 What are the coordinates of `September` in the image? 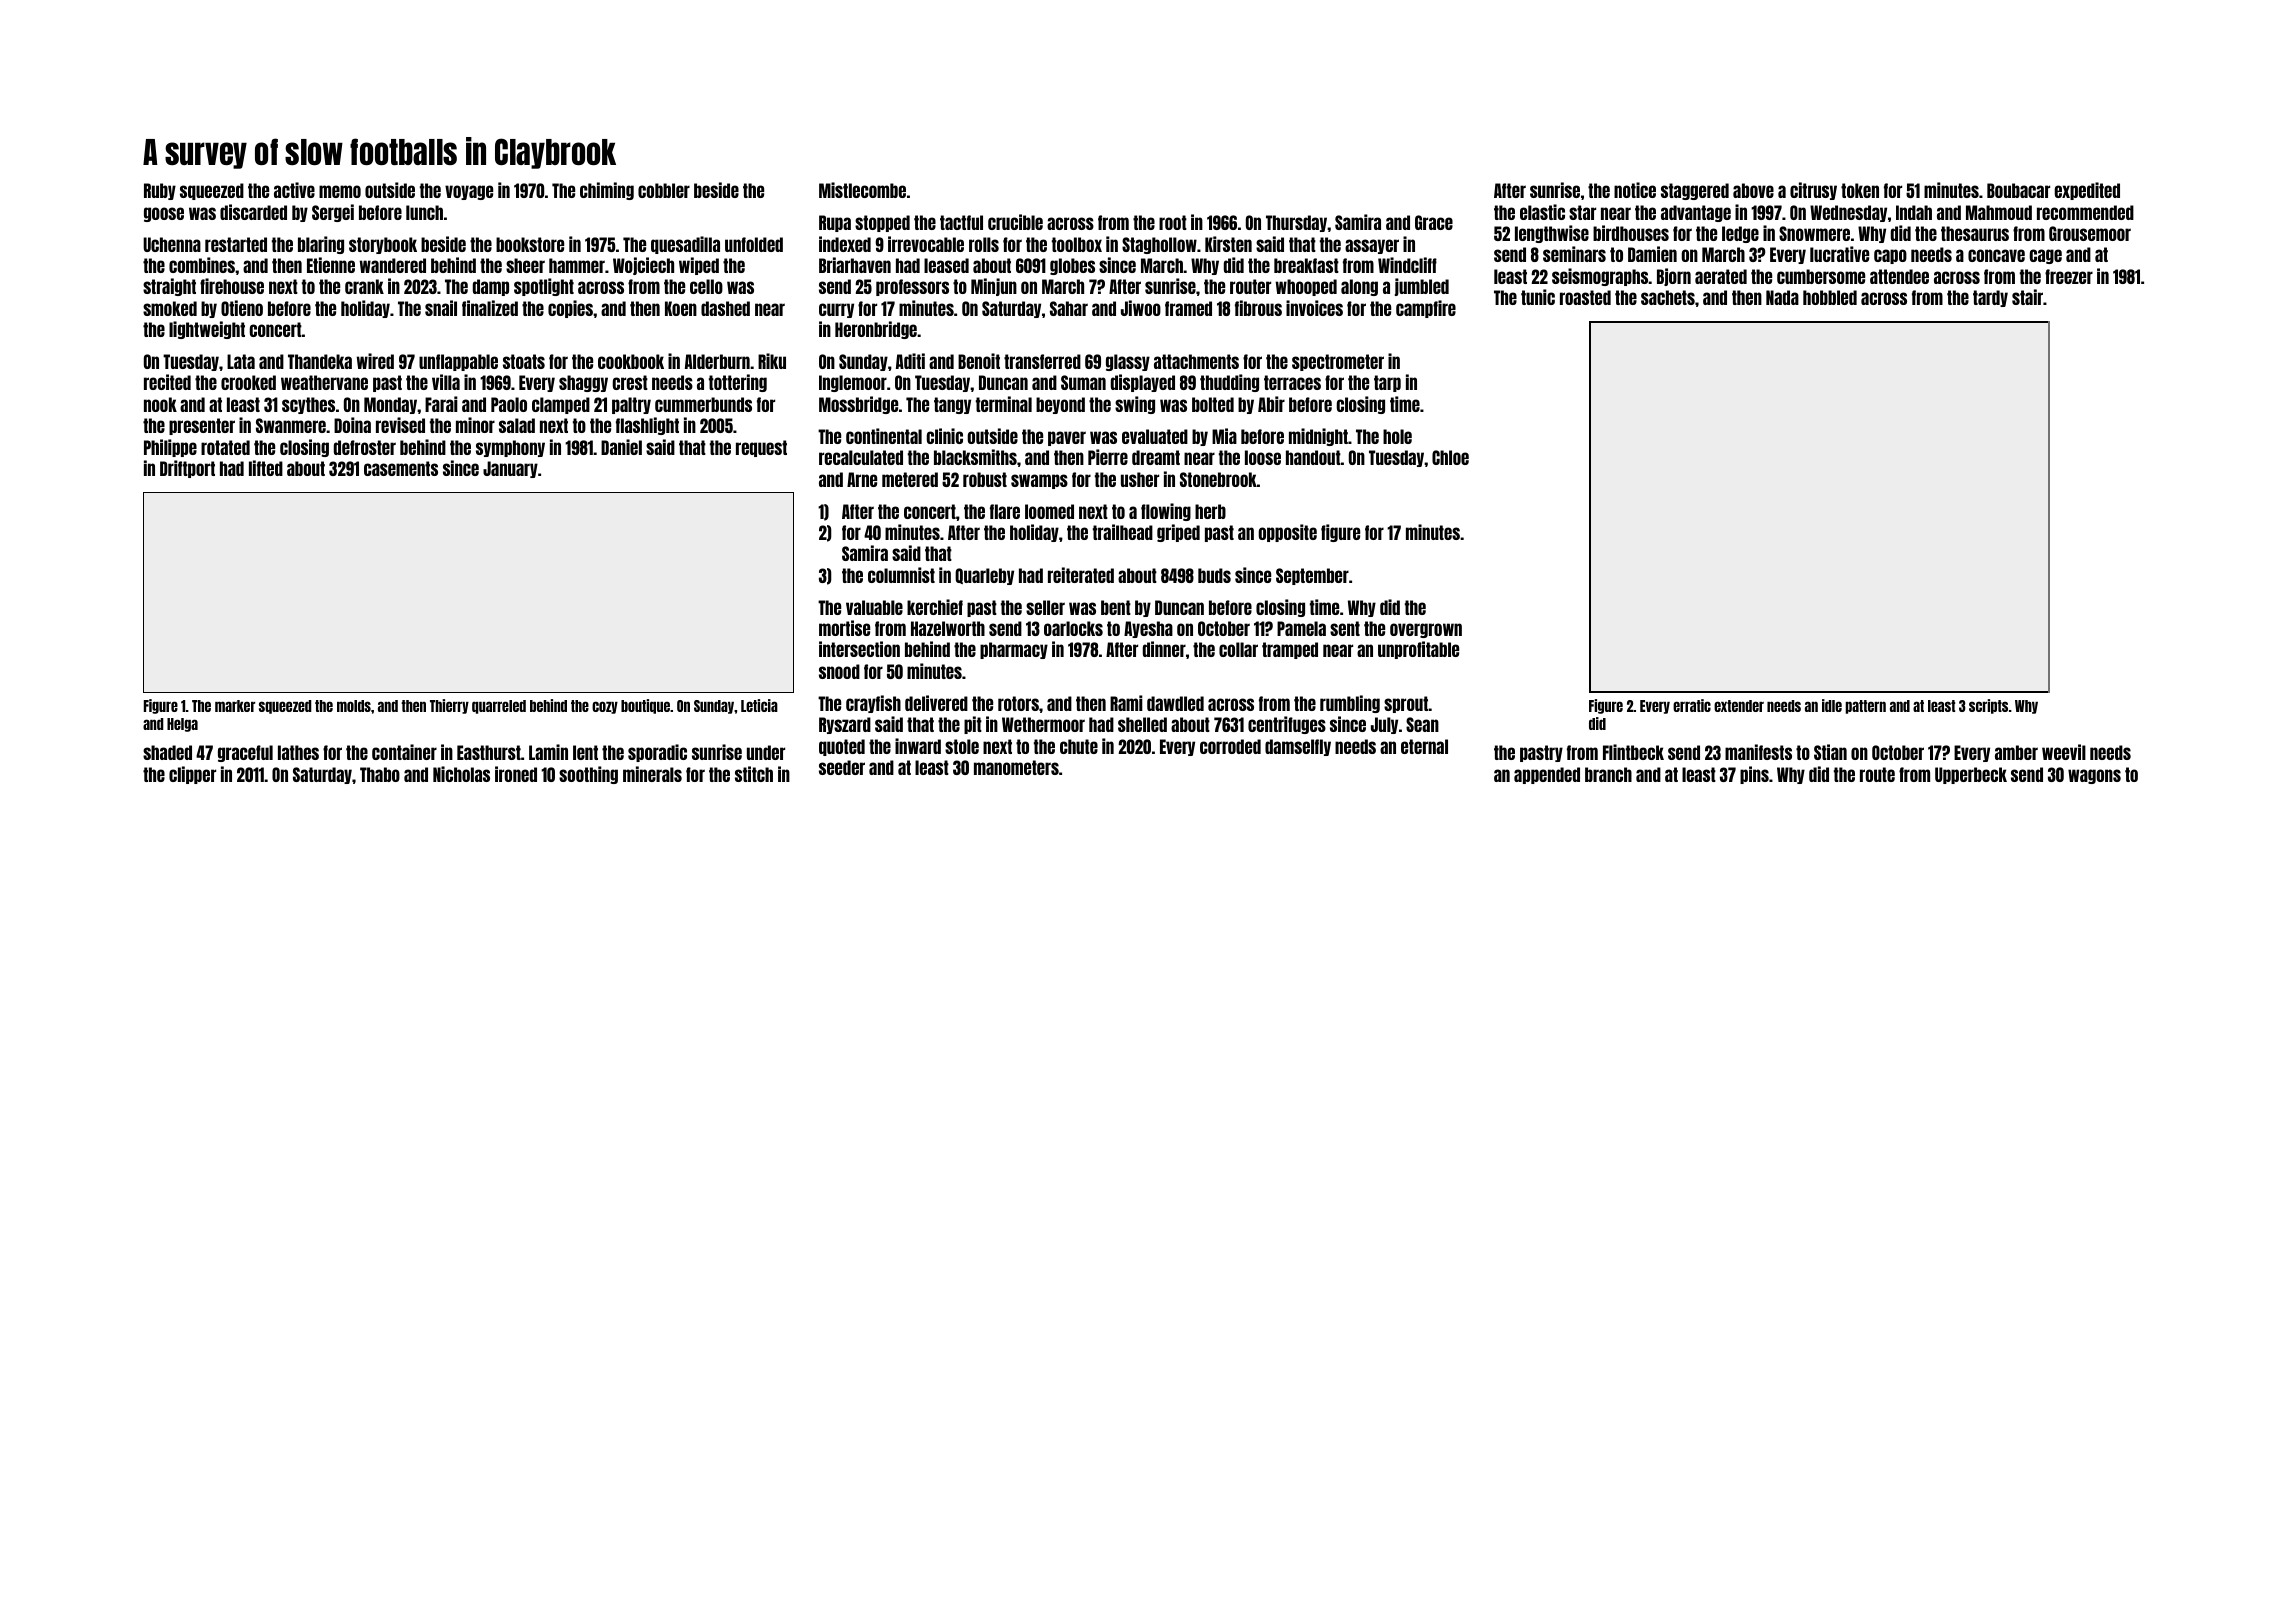 It's located at (1312, 576).
